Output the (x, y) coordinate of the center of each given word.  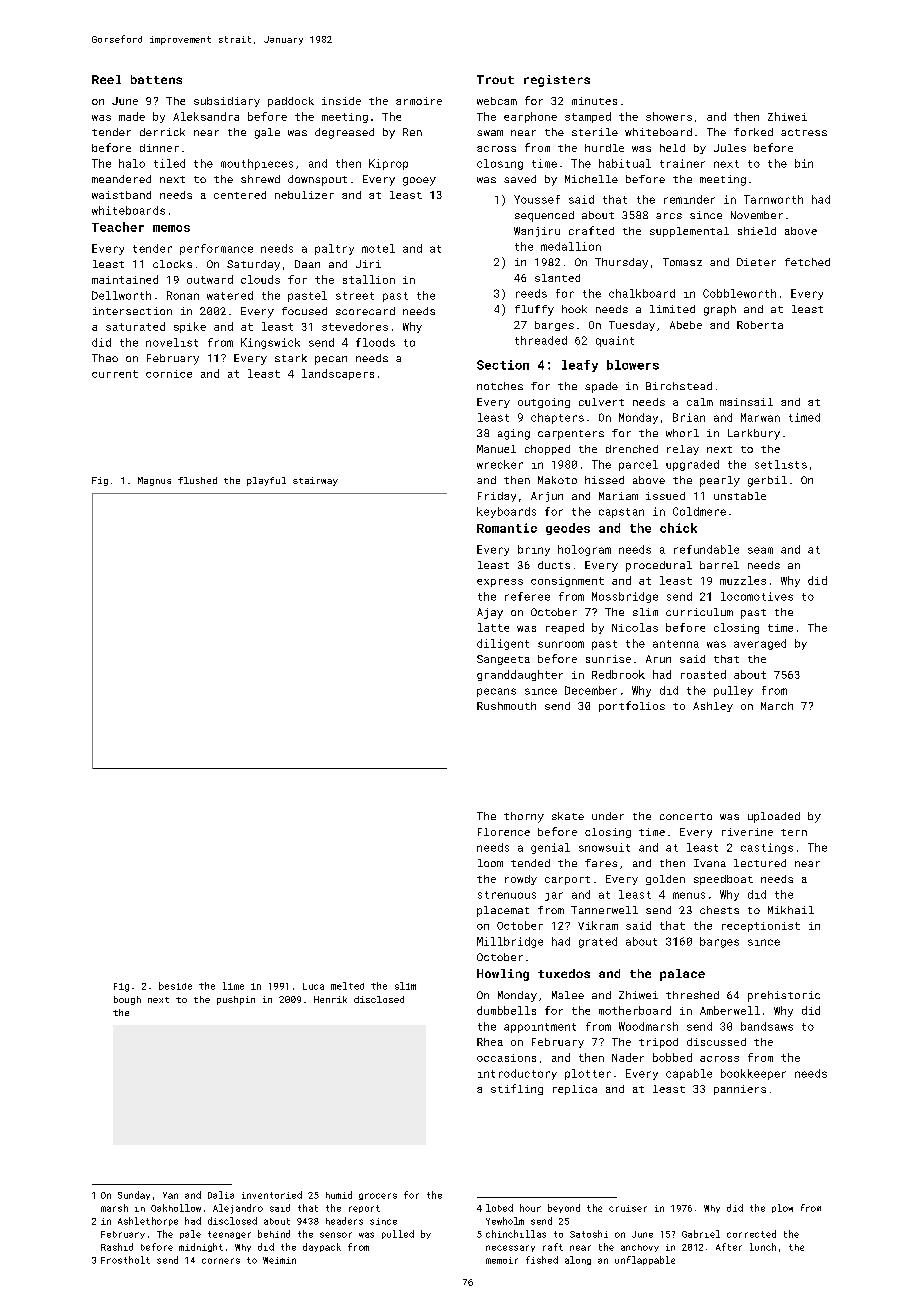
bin (804, 163)
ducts (554, 565)
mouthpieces (257, 164)
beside (175, 986)
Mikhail (791, 910)
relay (683, 450)
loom (490, 863)
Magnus (154, 481)
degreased (344, 133)
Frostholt (125, 1260)
